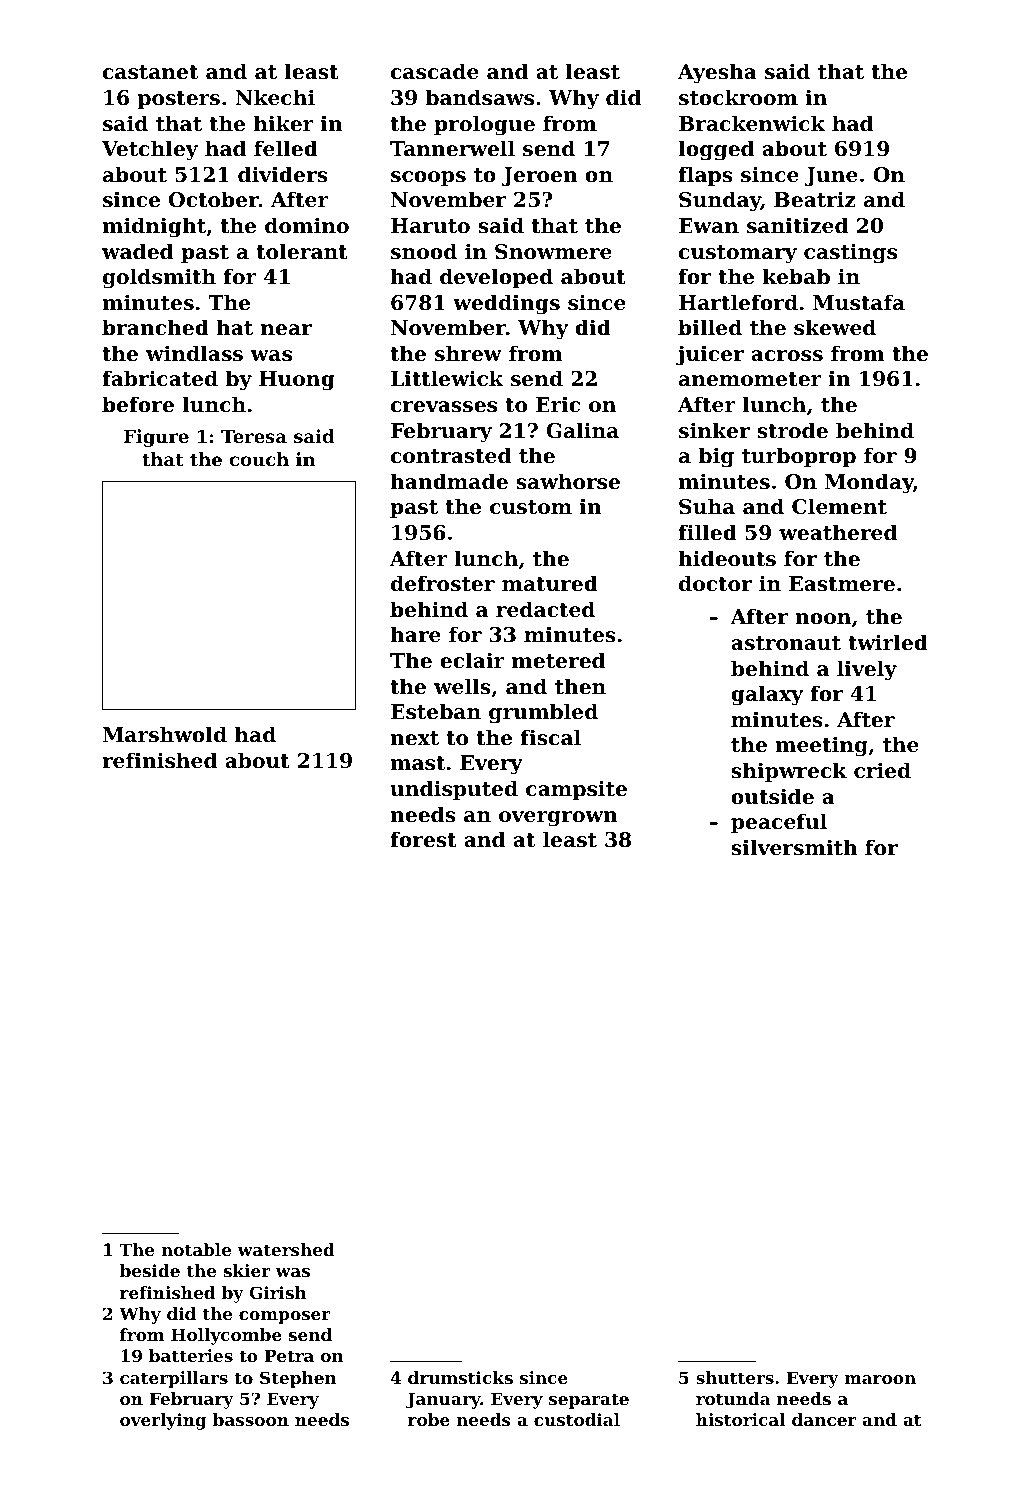 This screenshot has width=1034, height=1498. What do you see at coordinates (789, 772) in the screenshot?
I see `shipwreck` at bounding box center [789, 772].
